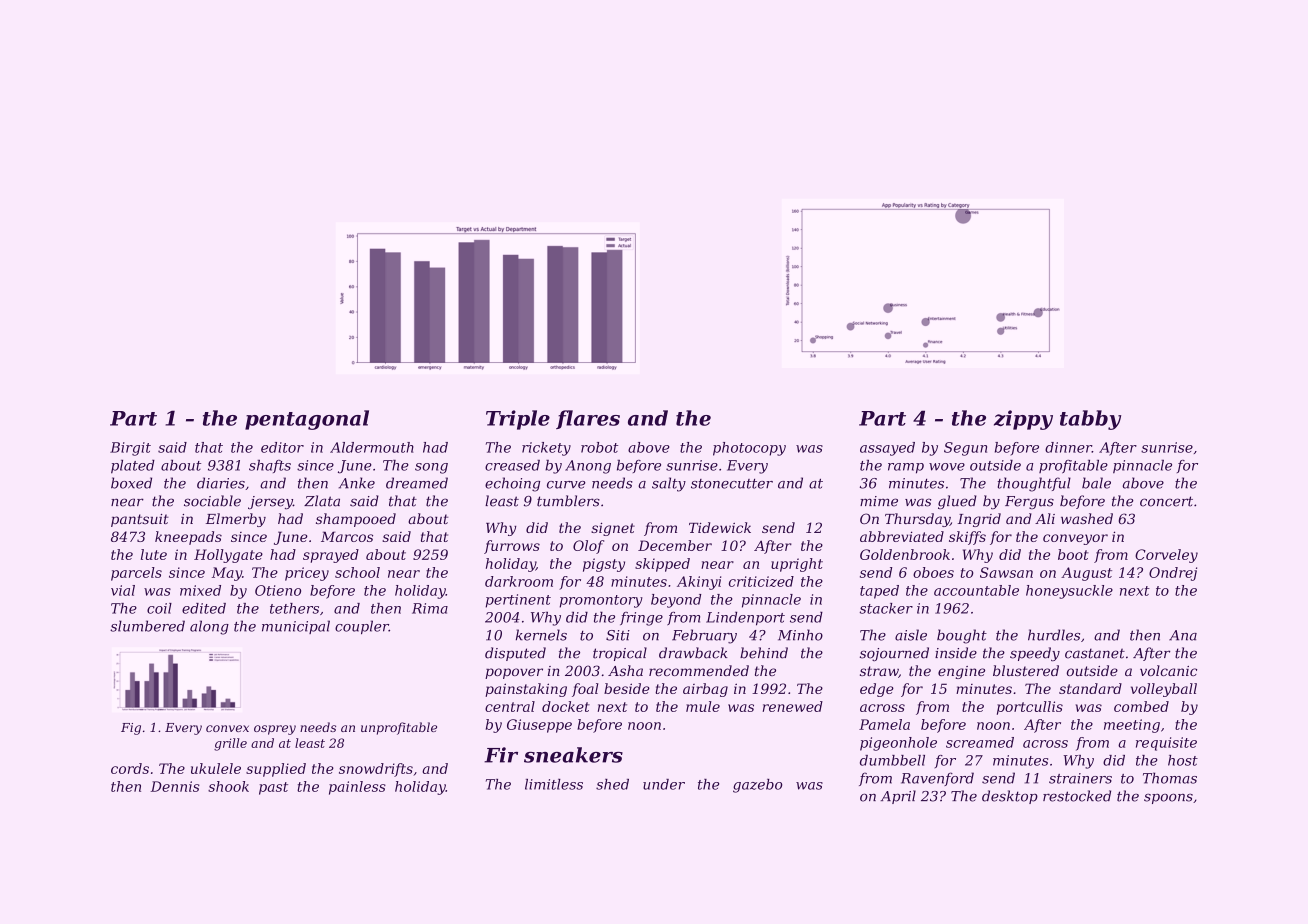  I want to click on bale, so click(1096, 483).
